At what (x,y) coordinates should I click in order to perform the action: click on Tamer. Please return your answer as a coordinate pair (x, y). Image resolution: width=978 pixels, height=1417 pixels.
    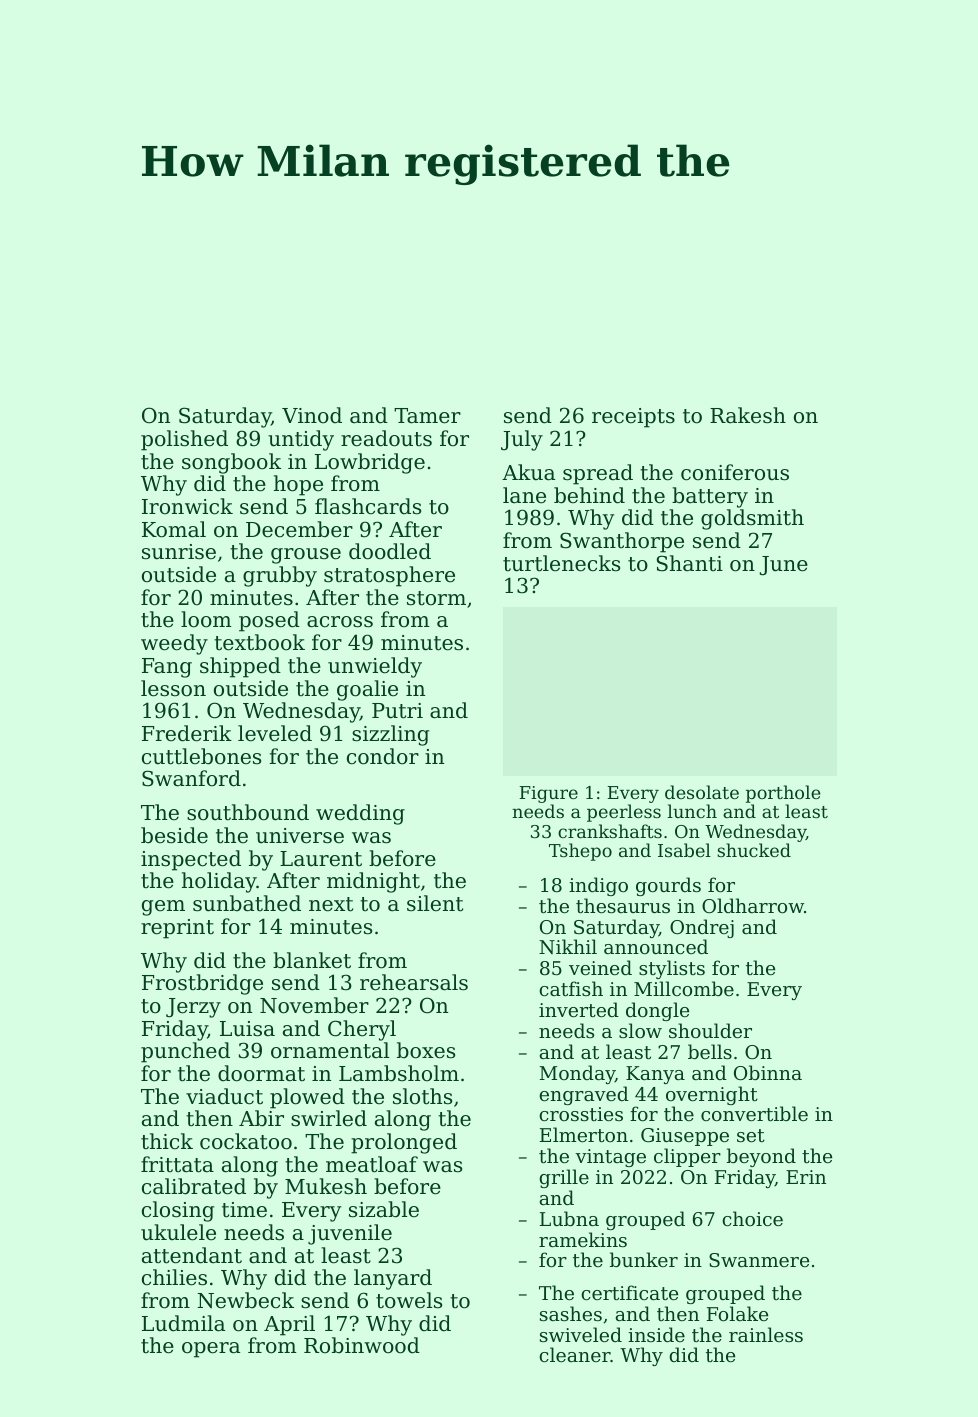
    Looking at the image, I should click on (427, 416).
